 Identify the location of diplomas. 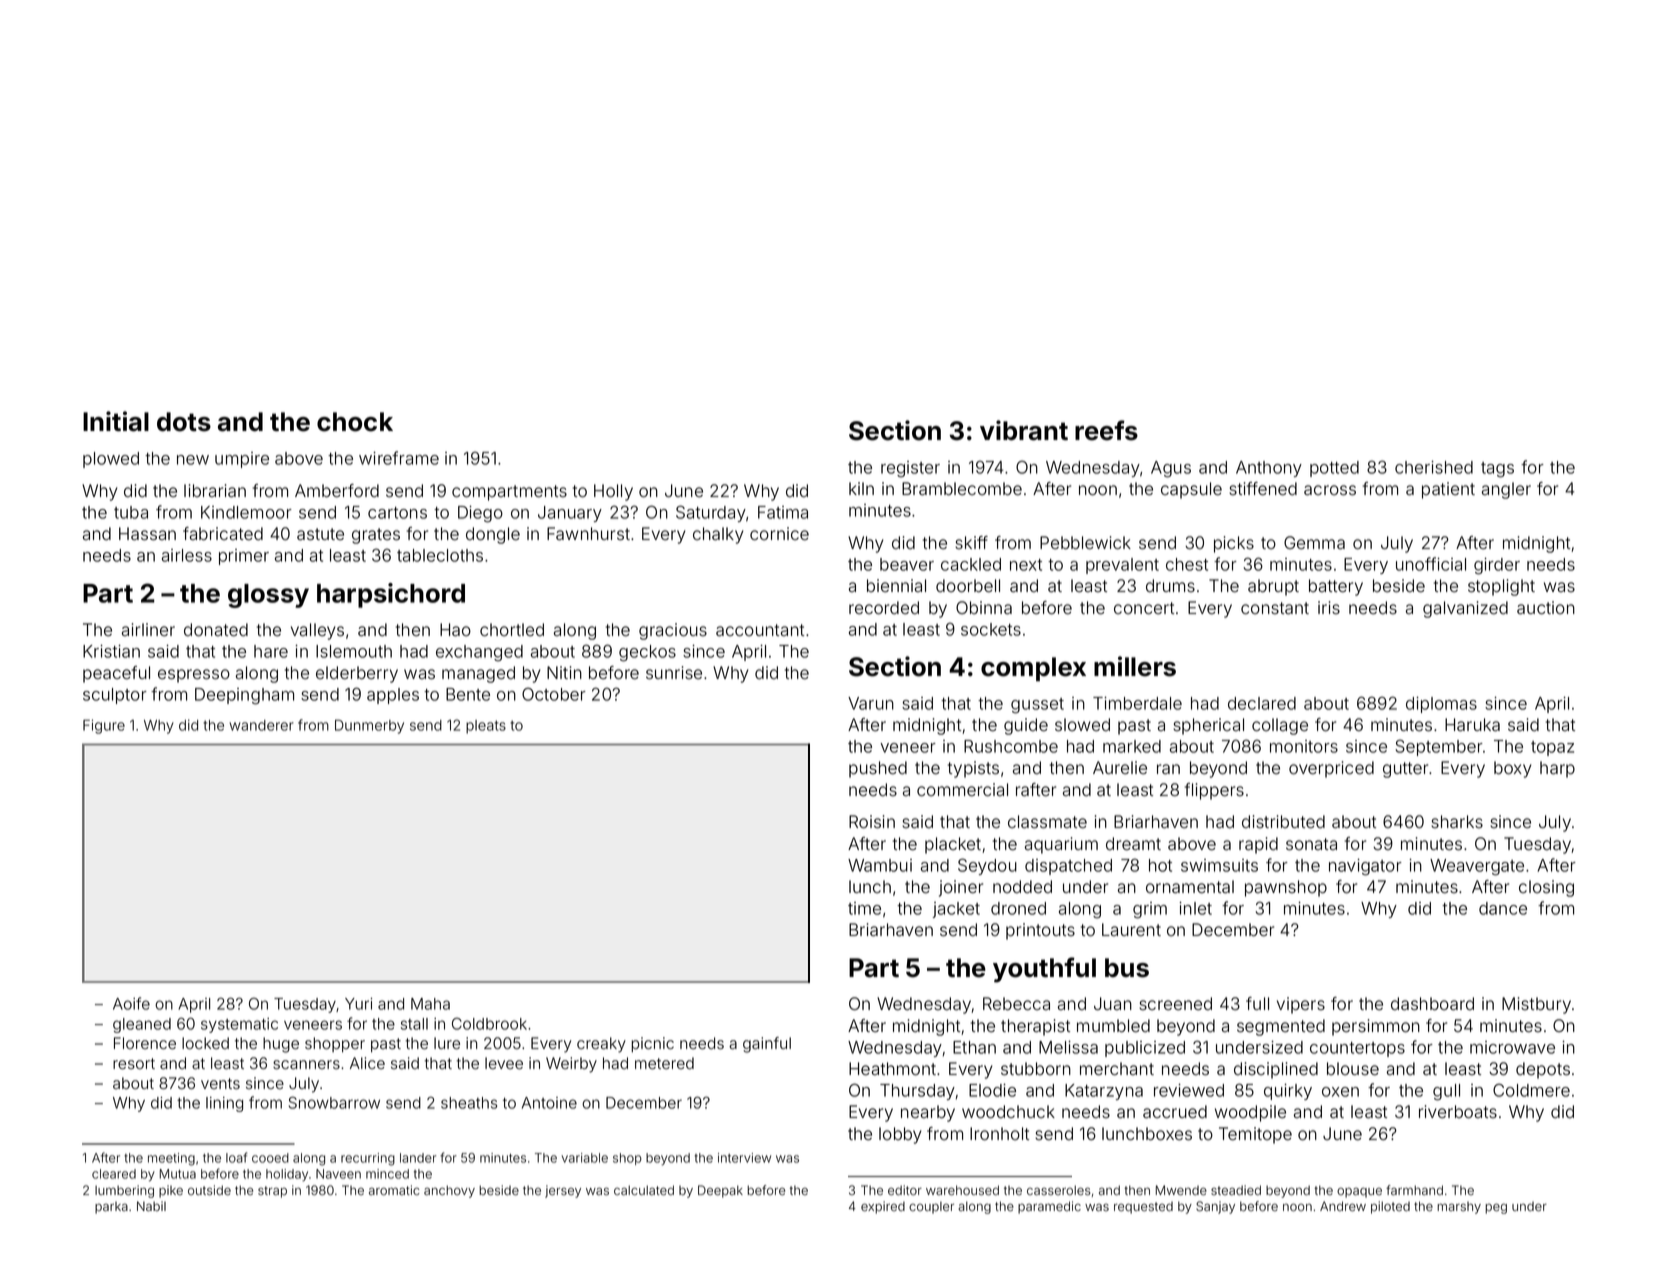
(1441, 705).
